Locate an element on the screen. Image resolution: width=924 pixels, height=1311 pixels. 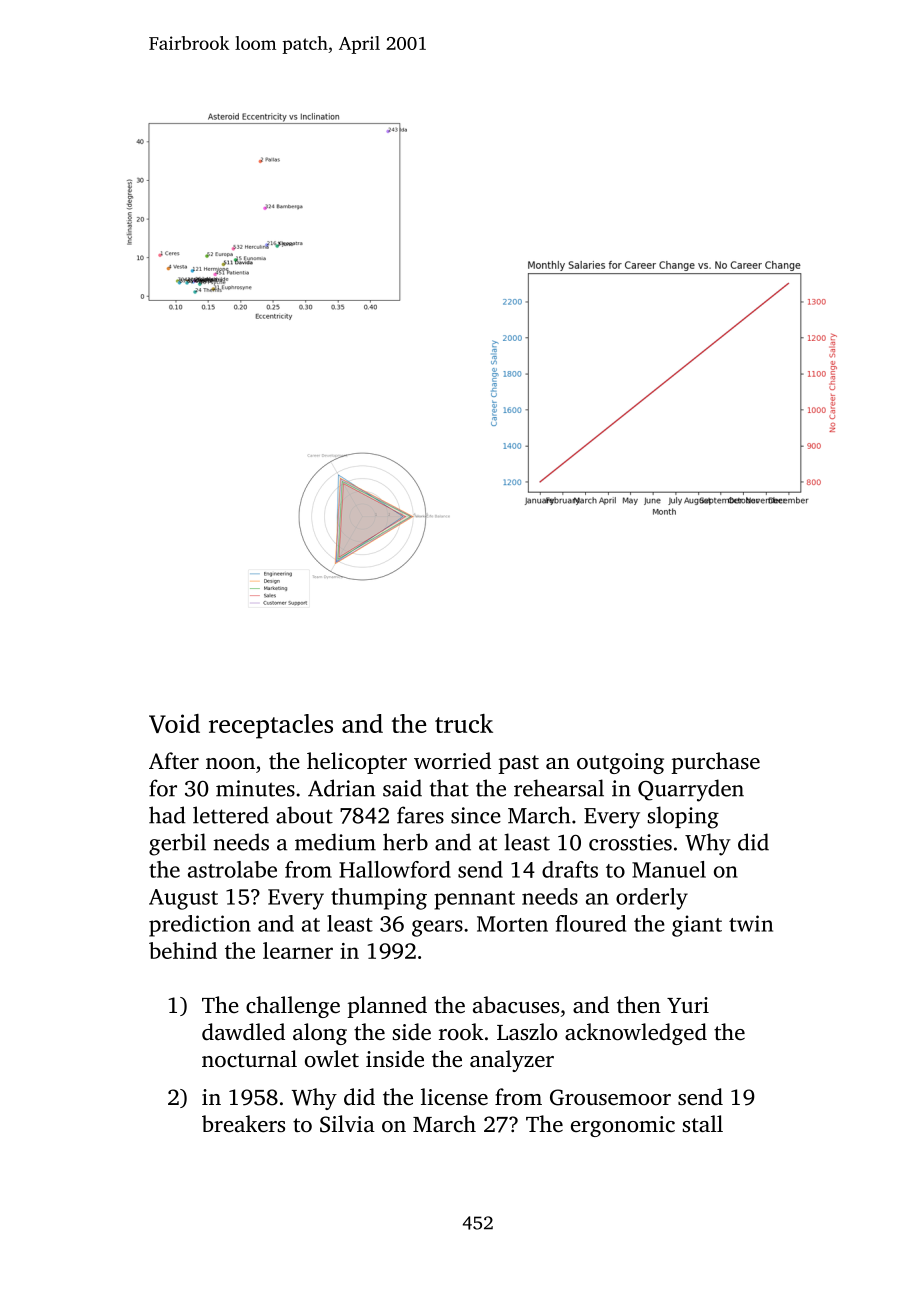
fares is located at coordinates (420, 815).
